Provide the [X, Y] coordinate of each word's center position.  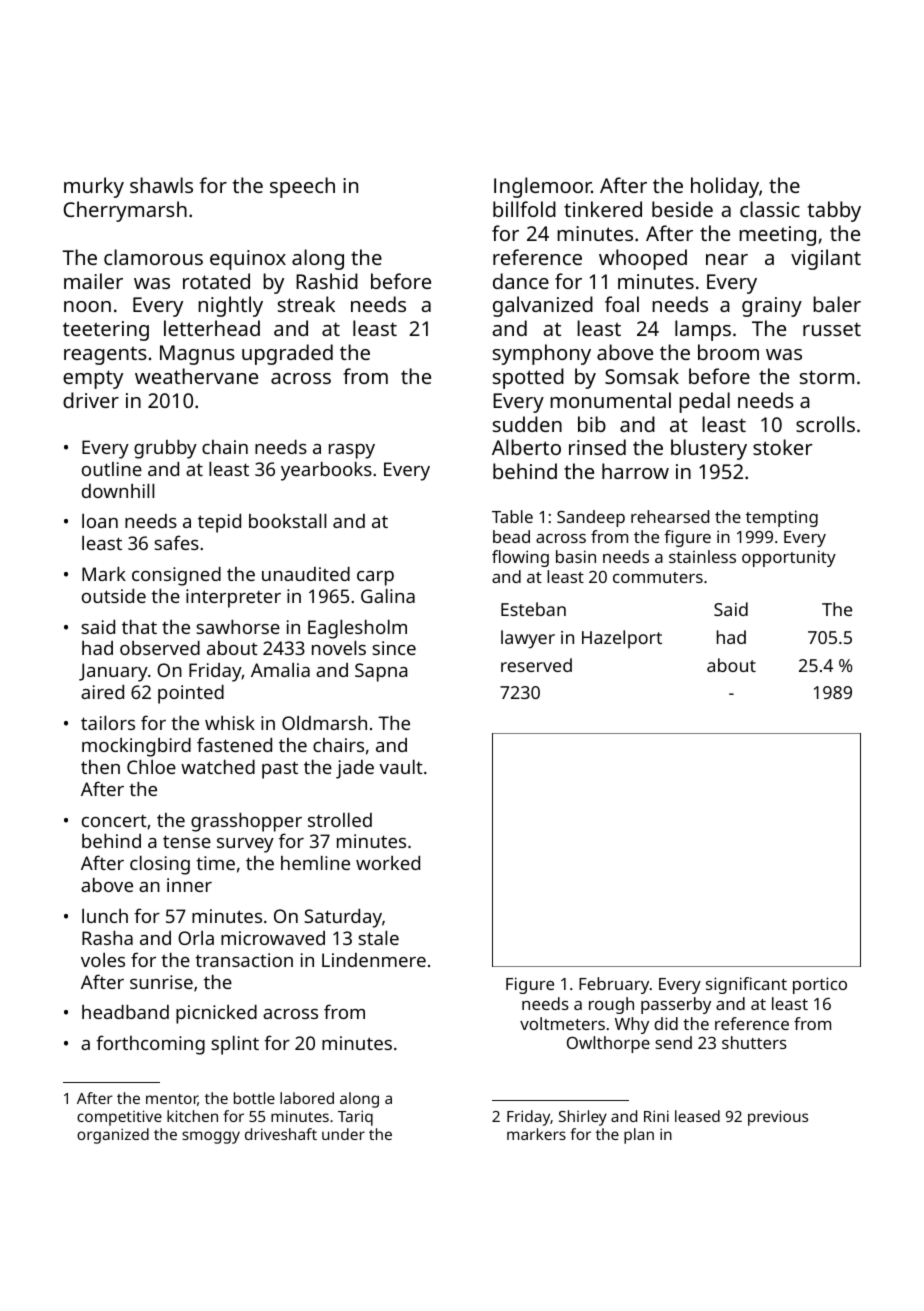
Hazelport [622, 639]
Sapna [381, 672]
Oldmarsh [324, 723]
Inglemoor [543, 187]
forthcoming [150, 1045]
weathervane [196, 376]
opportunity [789, 558]
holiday [725, 187]
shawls [161, 185]
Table [512, 516]
